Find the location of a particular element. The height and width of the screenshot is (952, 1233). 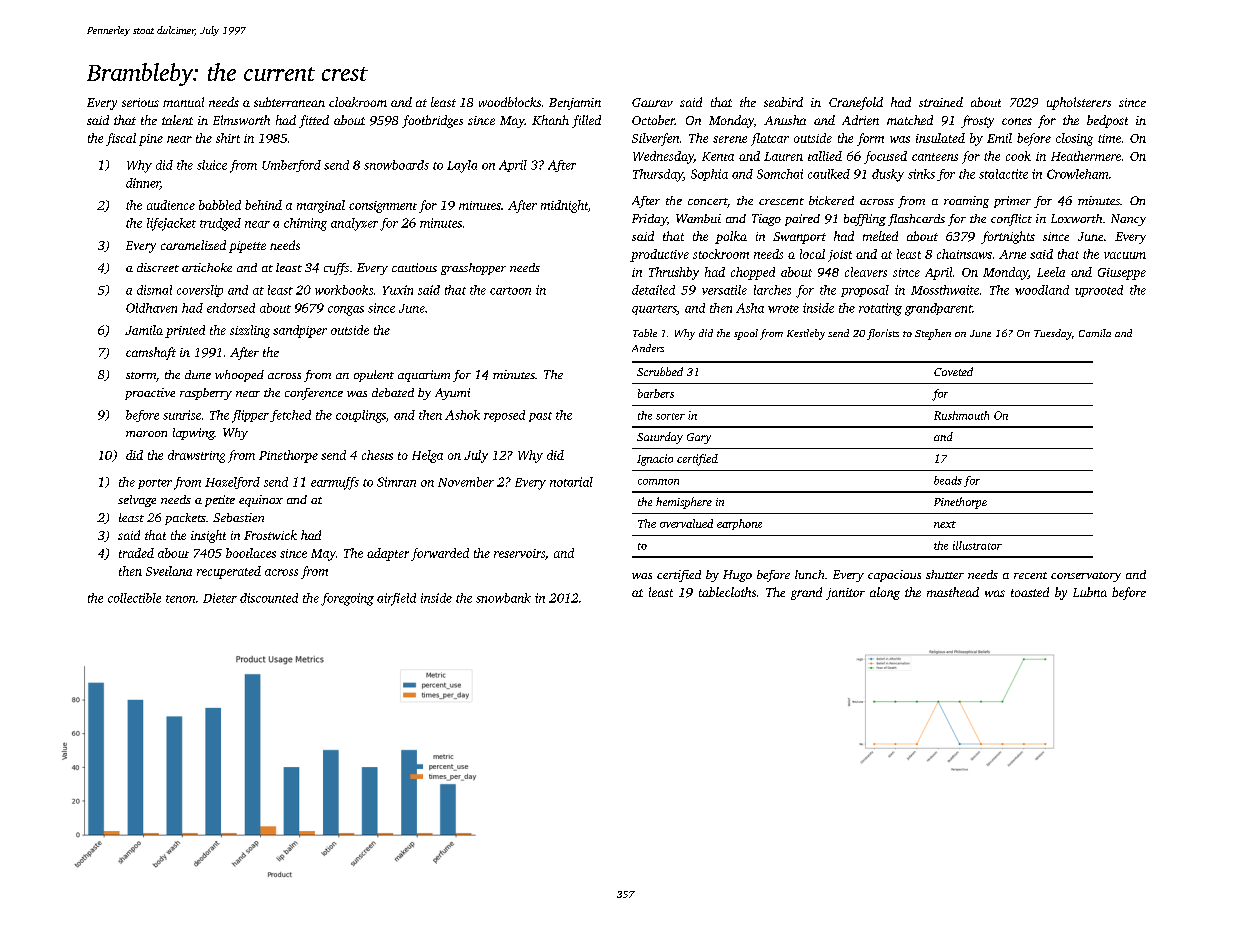

recuperated is located at coordinates (229, 572).
